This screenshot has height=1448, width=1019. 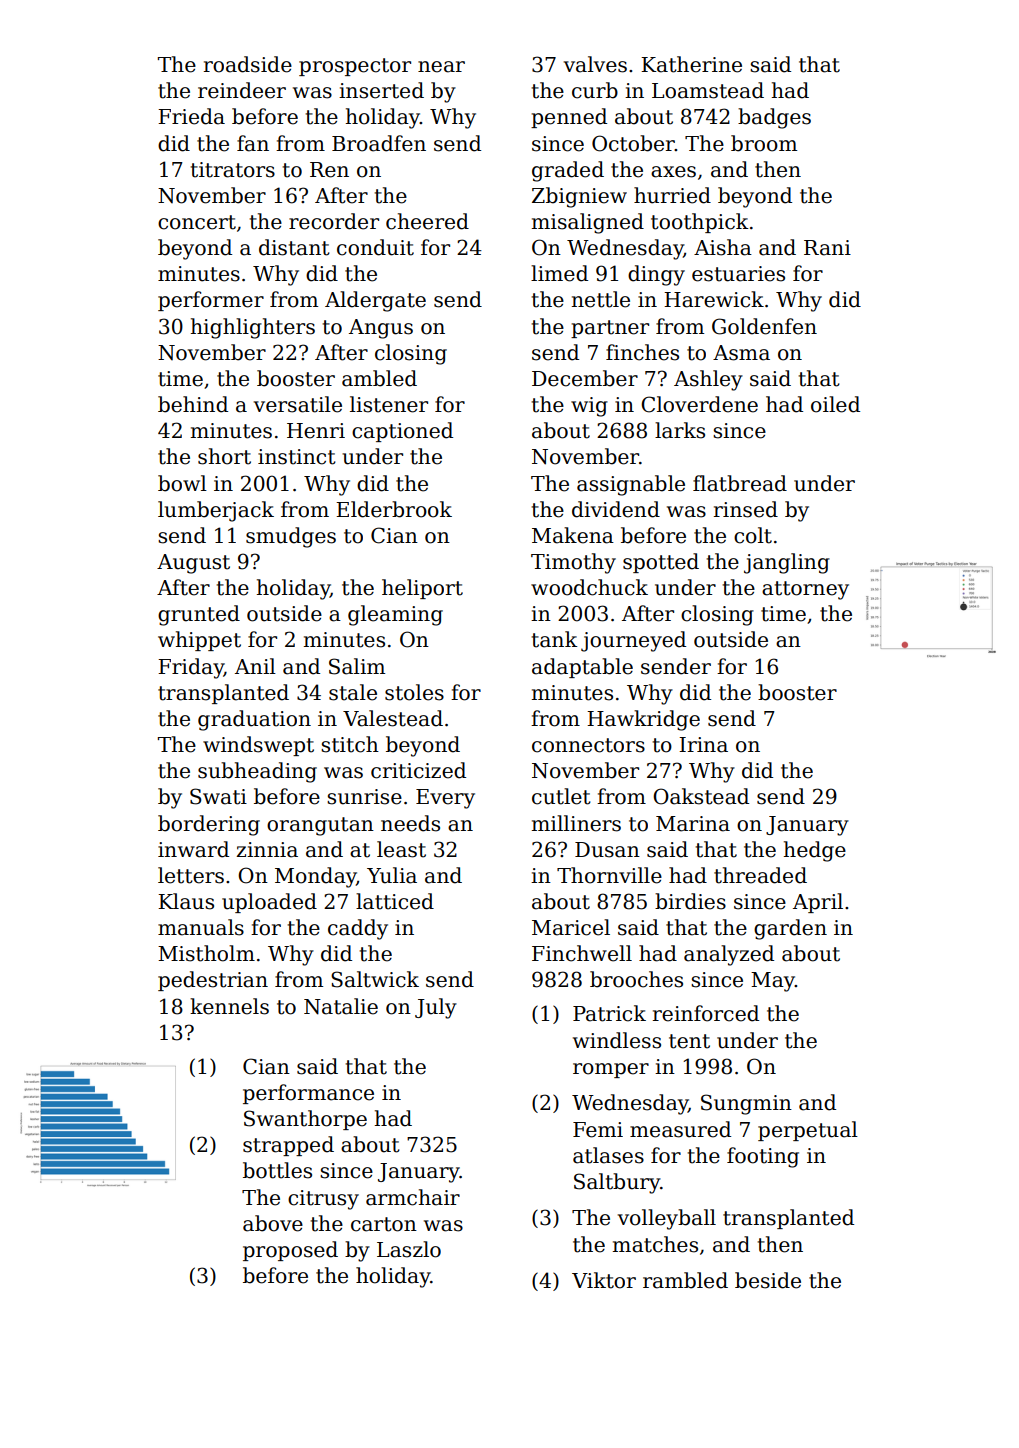 I want to click on garden, so click(x=790, y=929).
